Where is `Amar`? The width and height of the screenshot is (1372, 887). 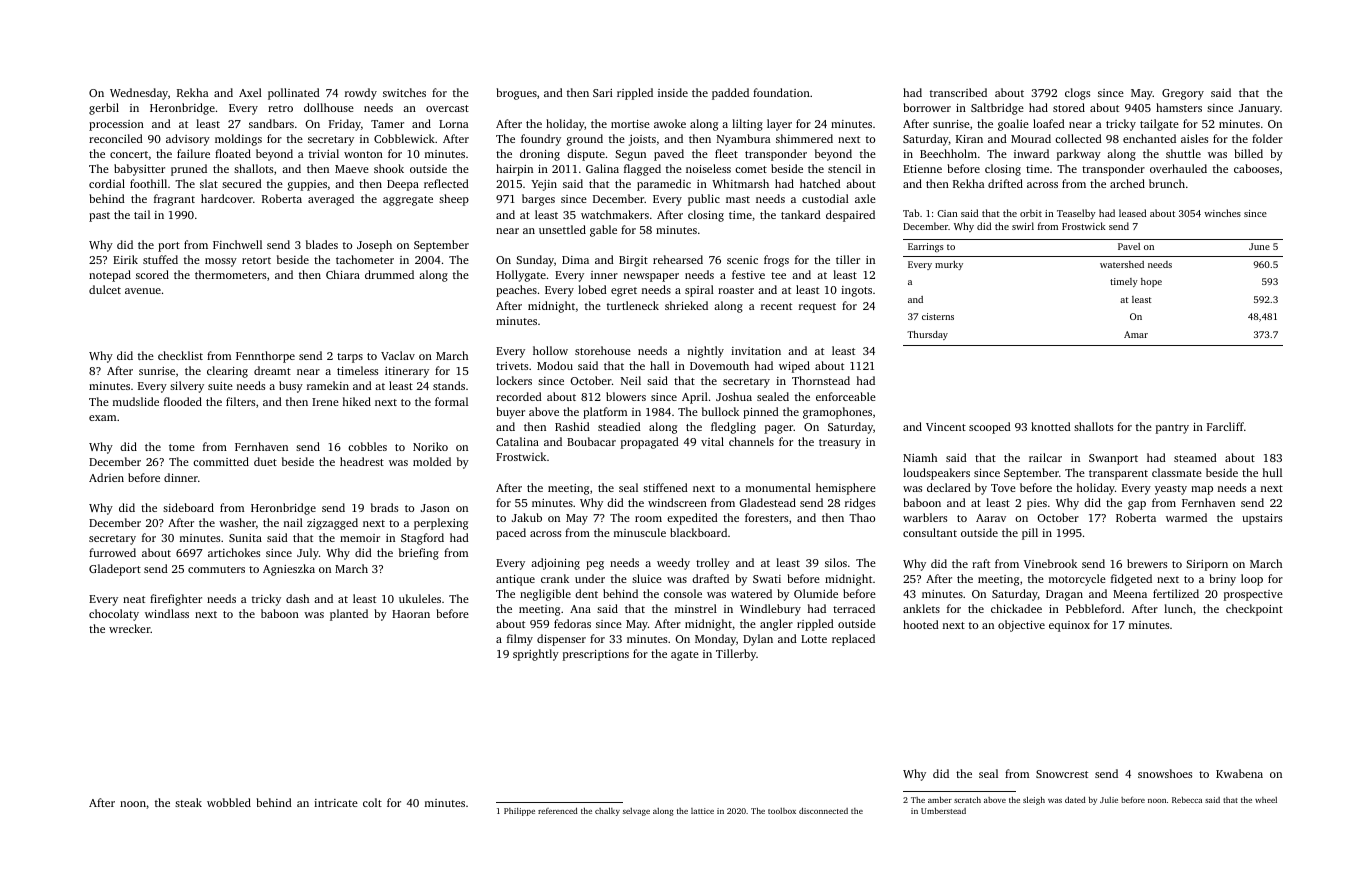
Amar is located at coordinates (1136, 334).
